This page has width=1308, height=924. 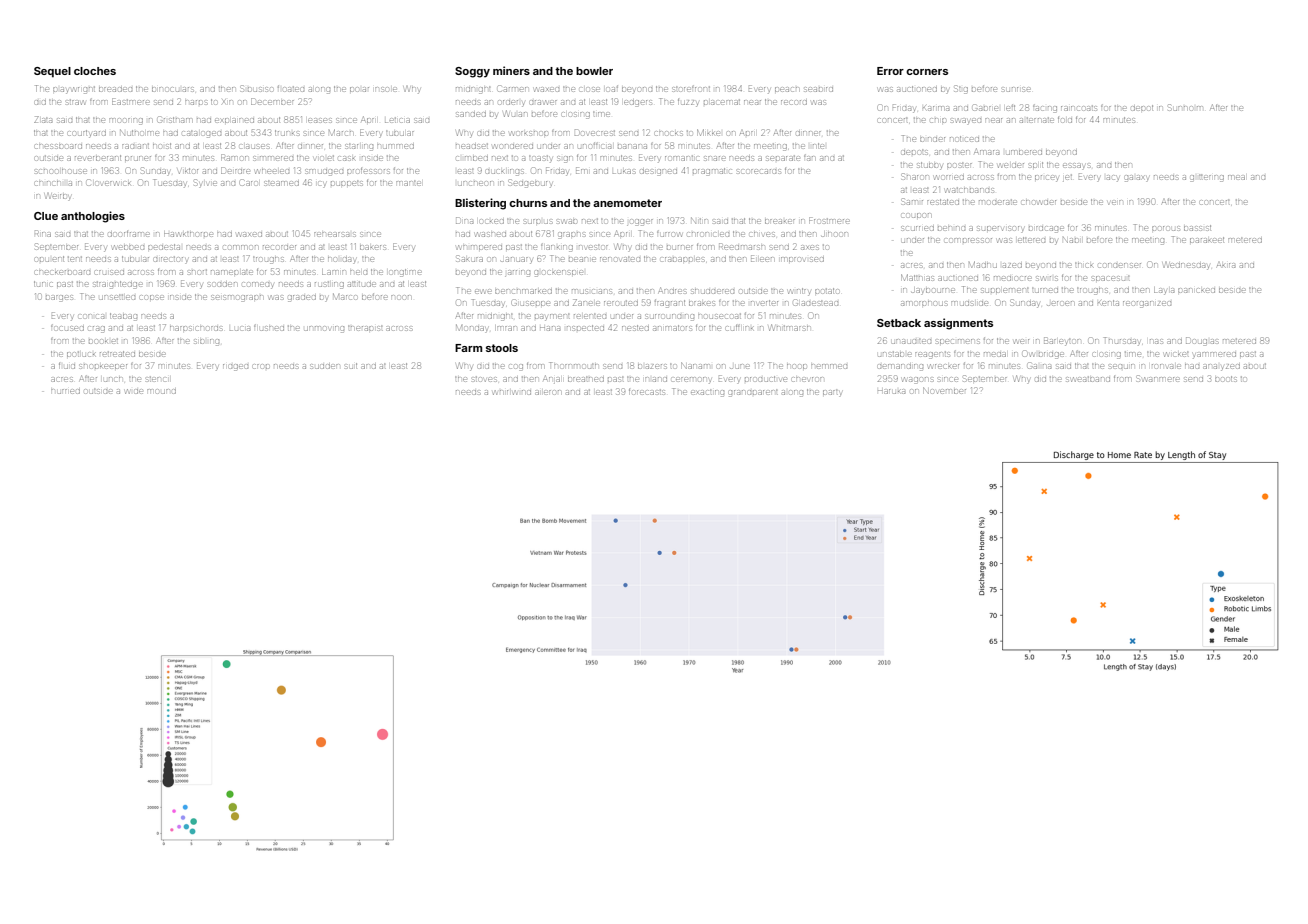 I want to click on anthologies, so click(x=93, y=217).
